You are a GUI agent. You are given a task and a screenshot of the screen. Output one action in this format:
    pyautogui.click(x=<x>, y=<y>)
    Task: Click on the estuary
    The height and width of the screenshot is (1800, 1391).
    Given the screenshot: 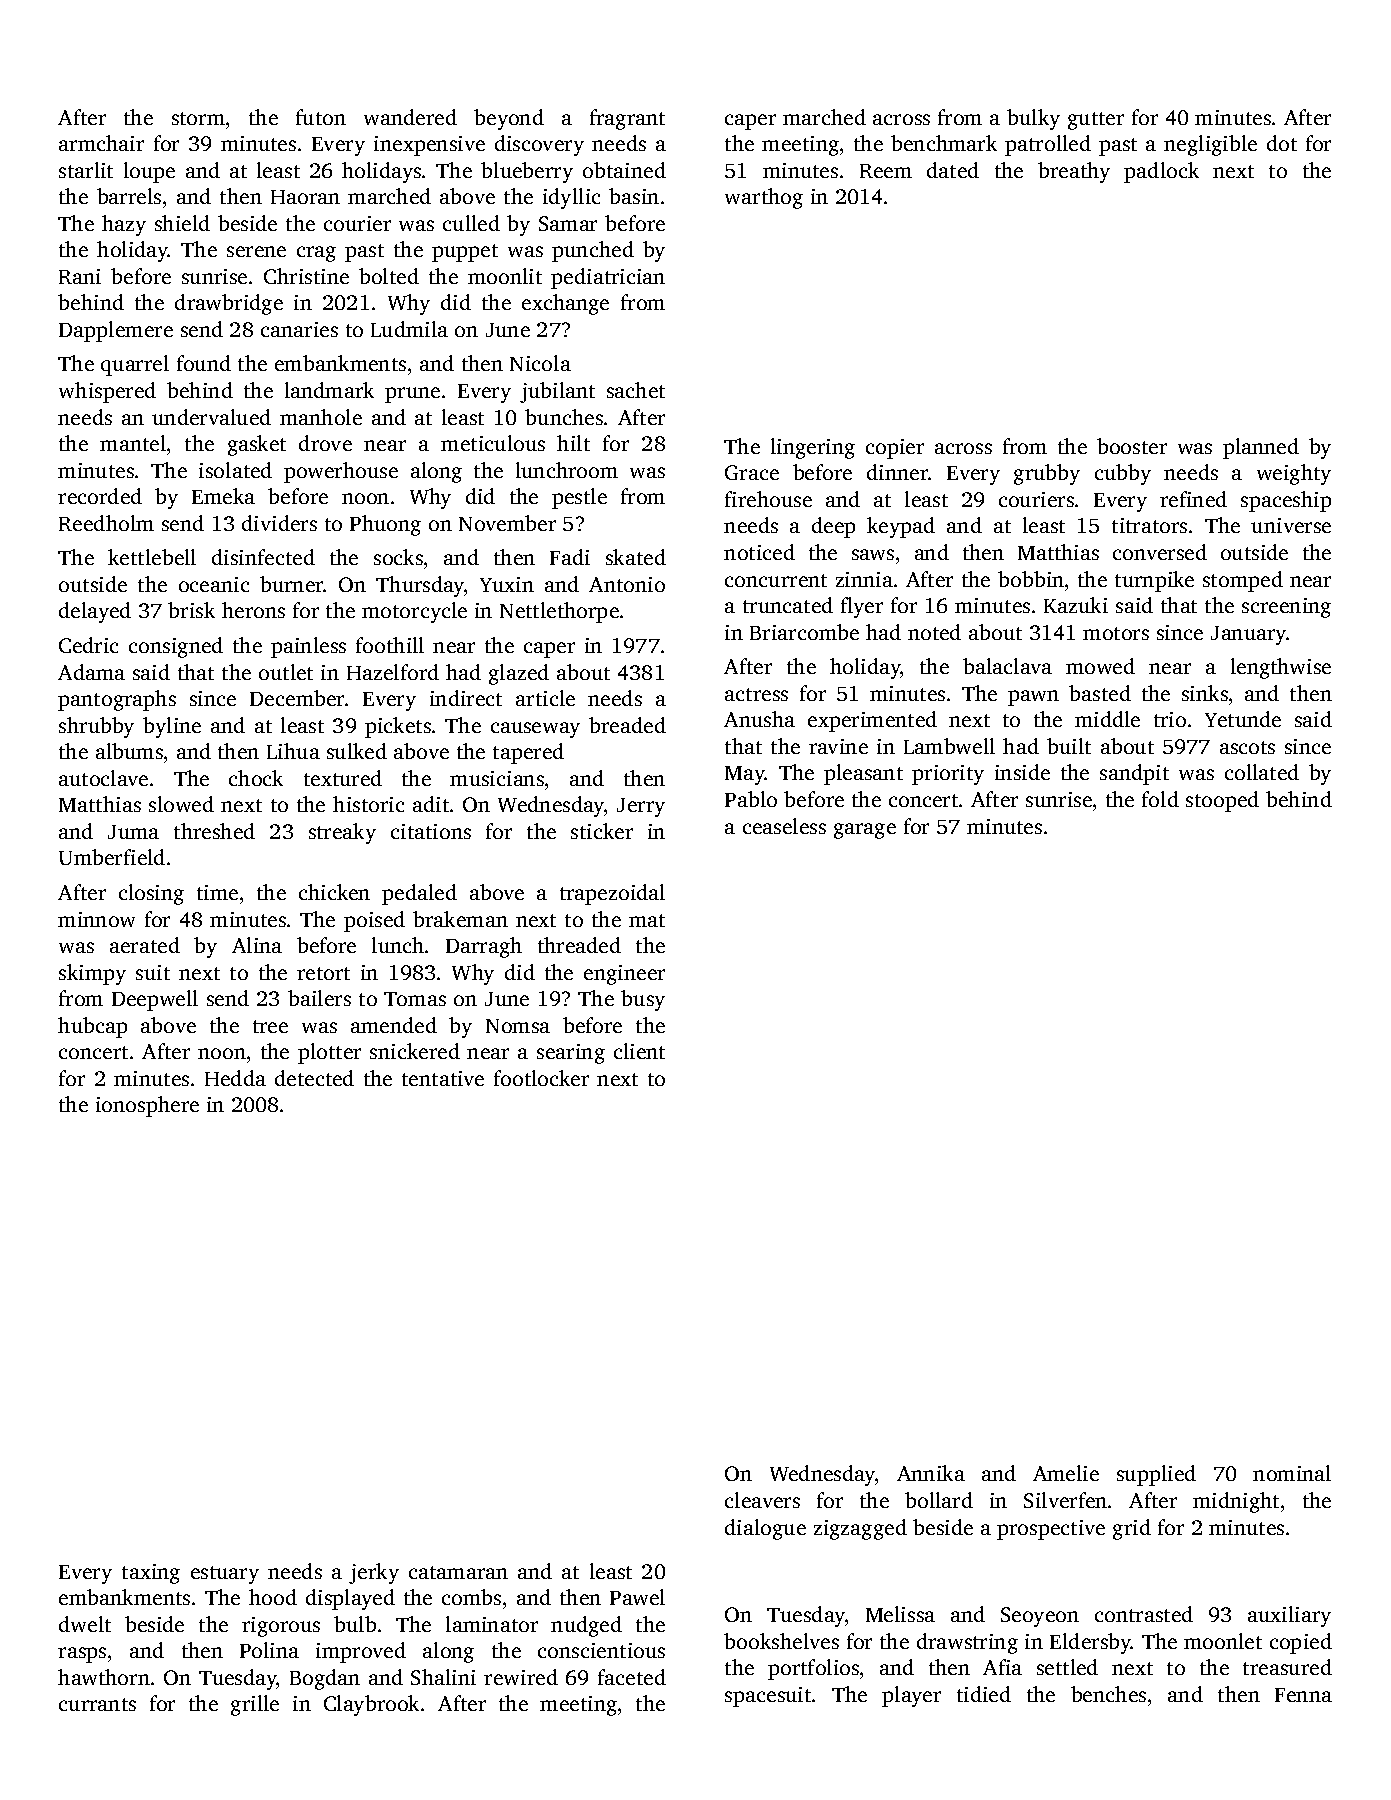 What is the action you would take?
    pyautogui.click(x=225, y=1575)
